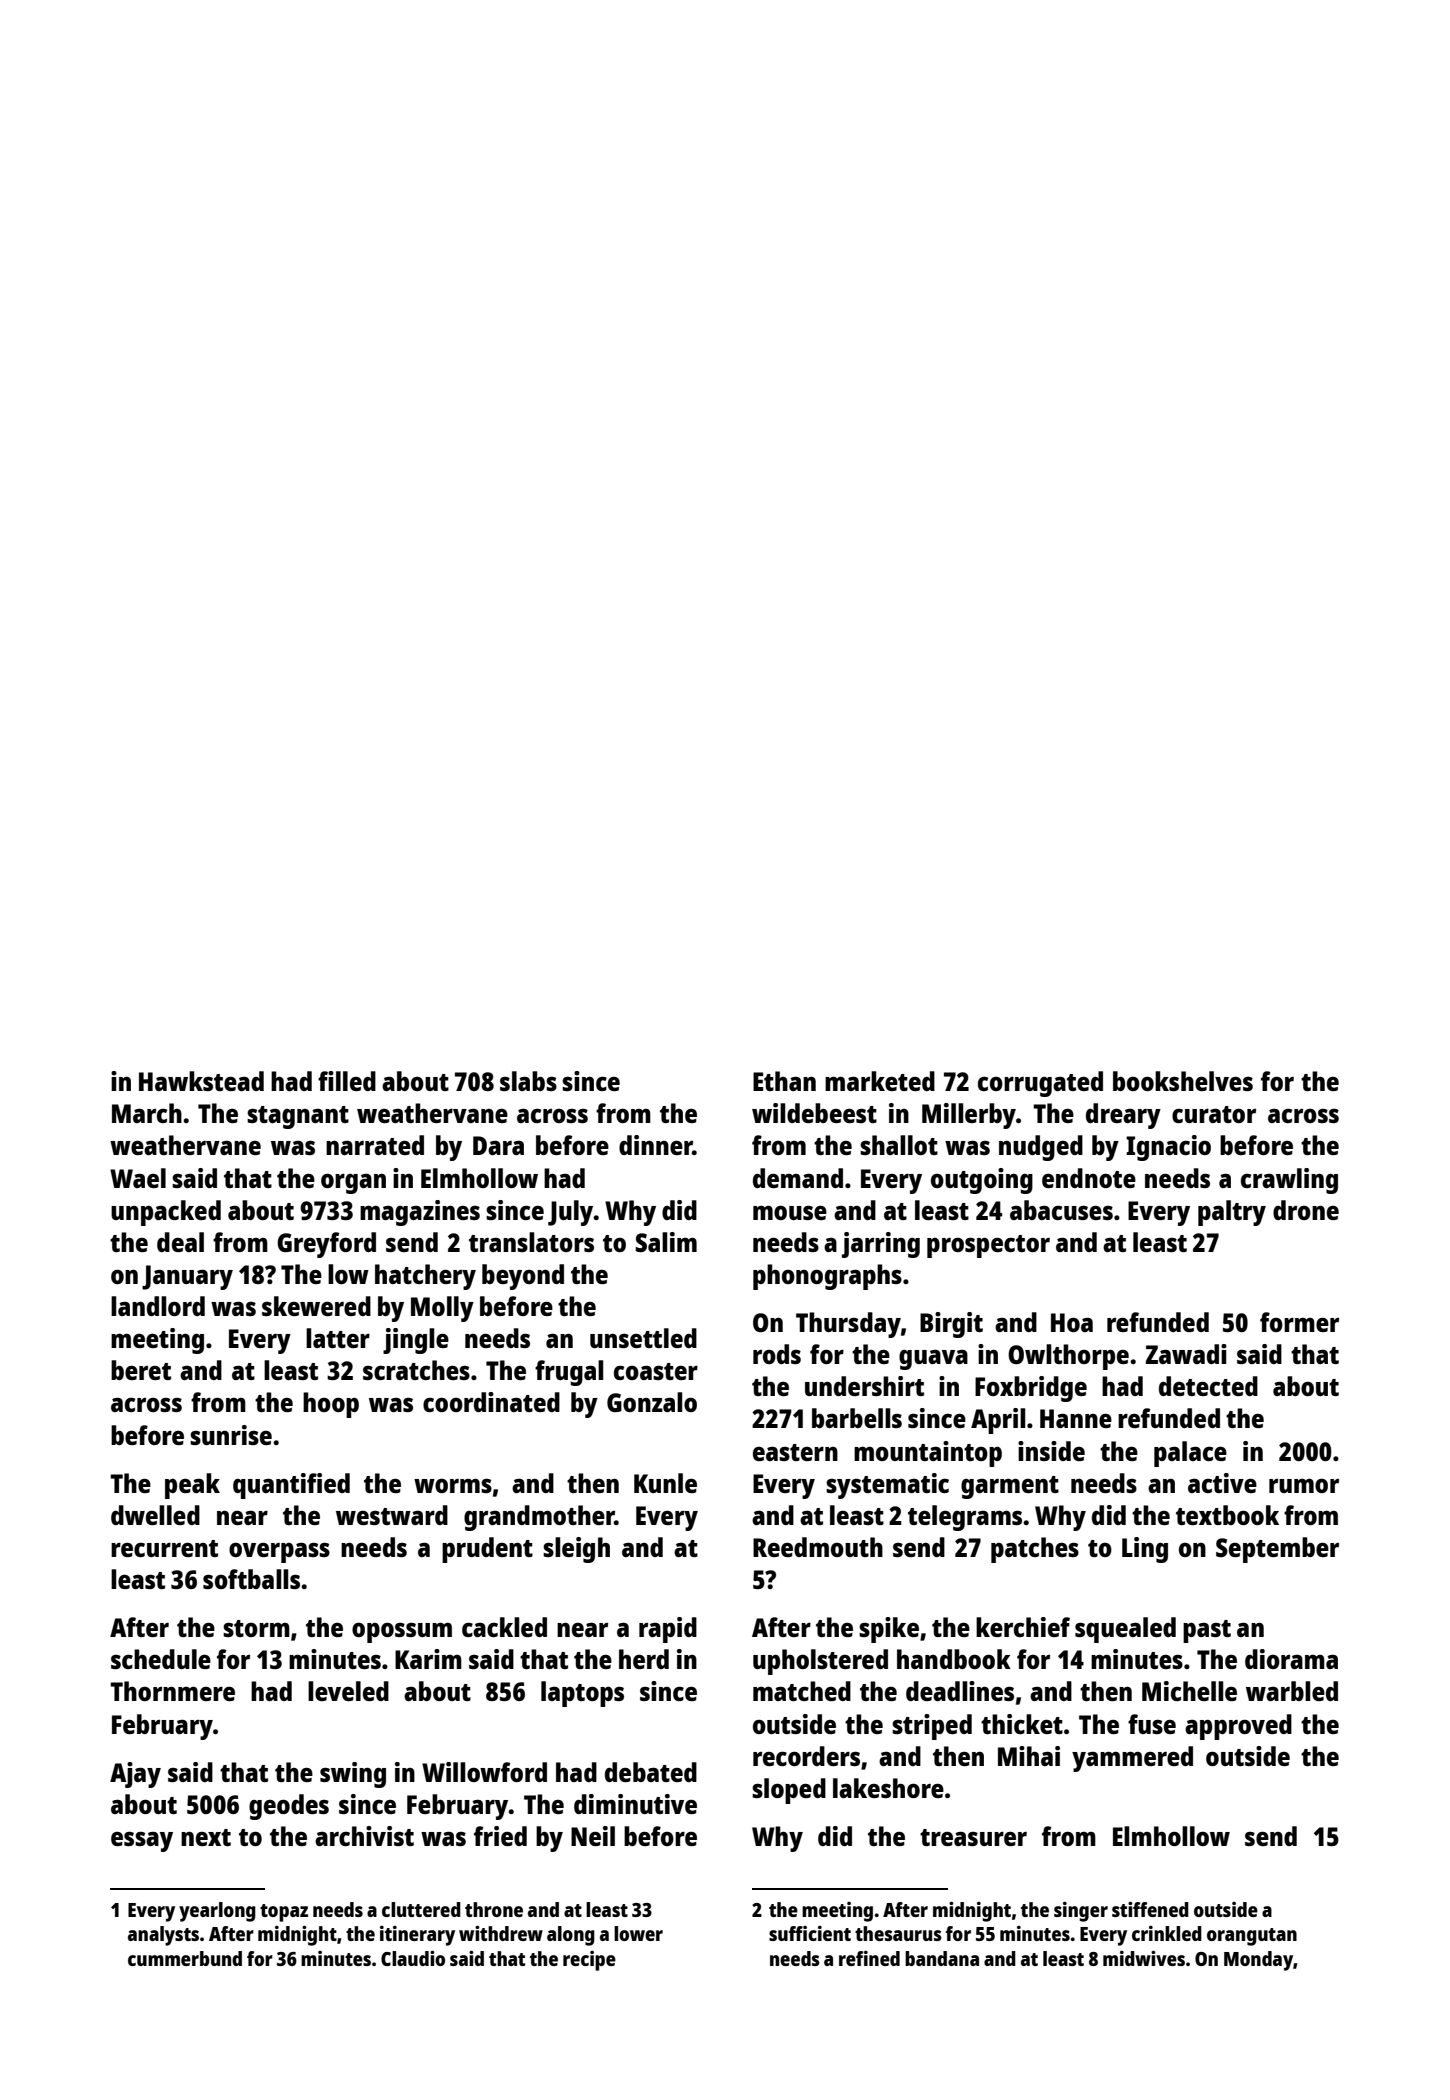  What do you see at coordinates (1168, 1148) in the screenshot?
I see `Ignacio` at bounding box center [1168, 1148].
